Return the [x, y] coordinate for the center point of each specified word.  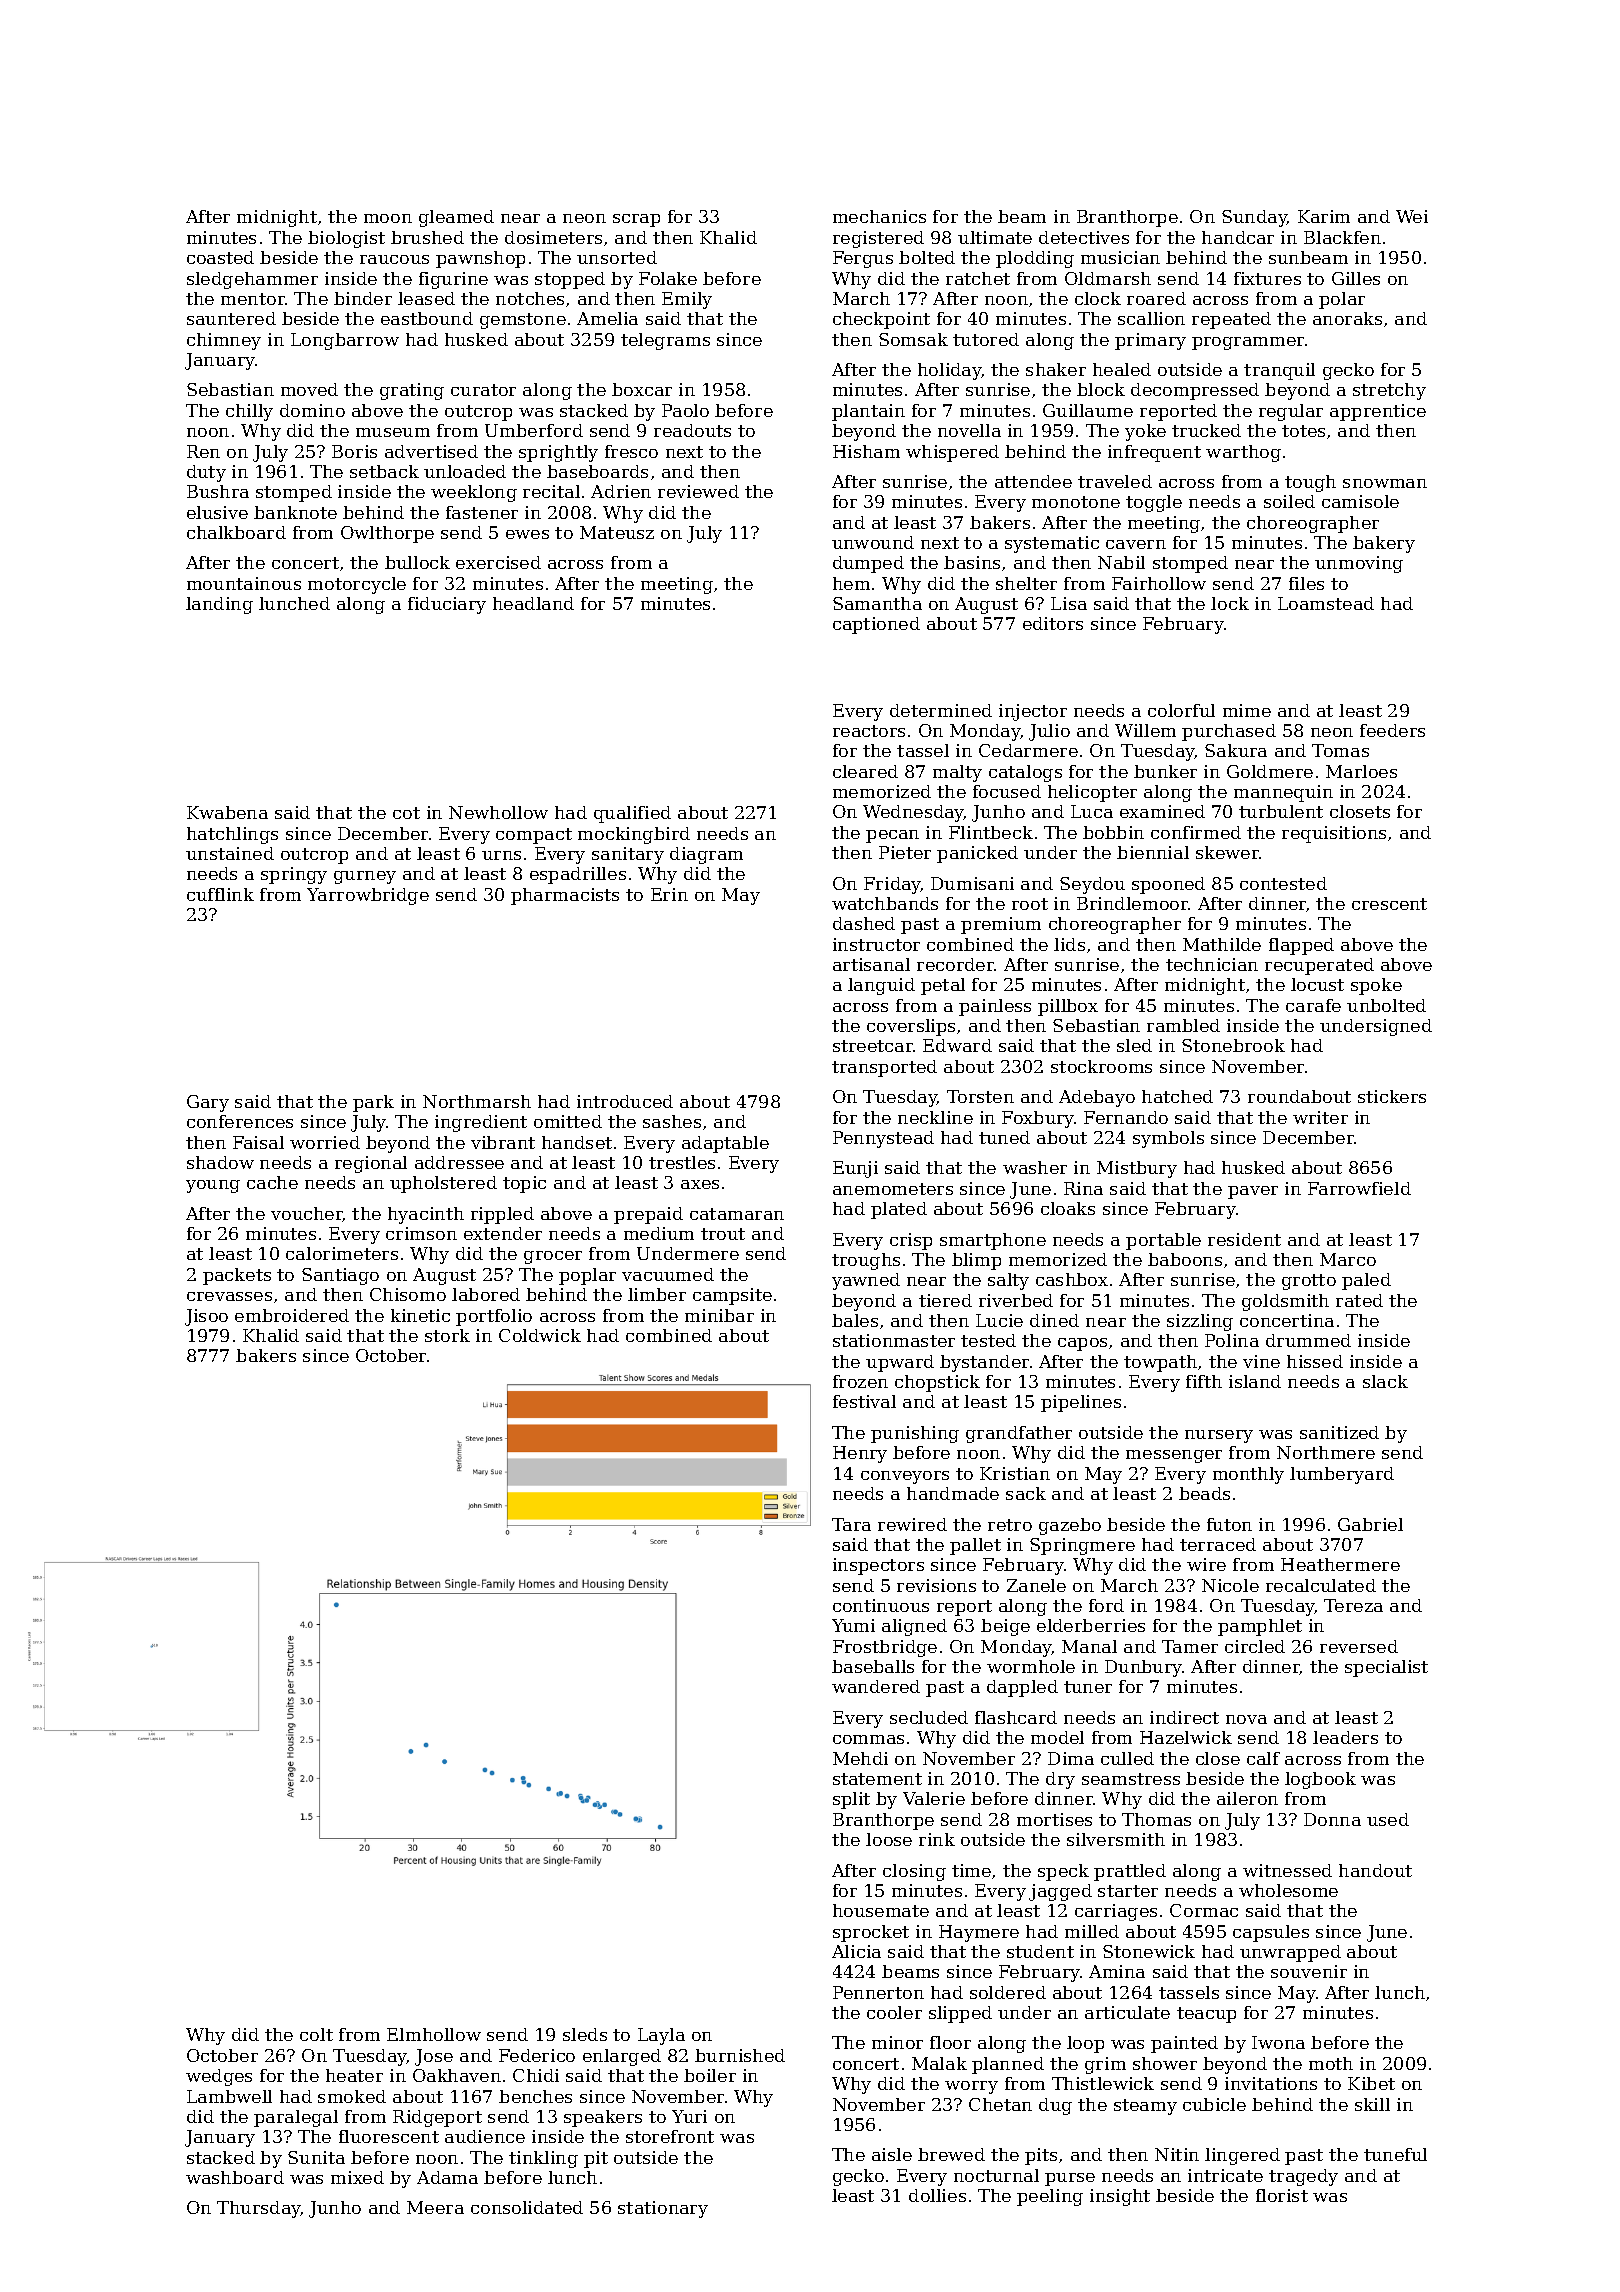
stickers [1392, 1096]
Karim [1324, 216]
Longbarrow [345, 341]
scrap [636, 220]
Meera [435, 2207]
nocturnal [996, 2175]
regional [371, 1164]
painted [1184, 2044]
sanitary [628, 855]
